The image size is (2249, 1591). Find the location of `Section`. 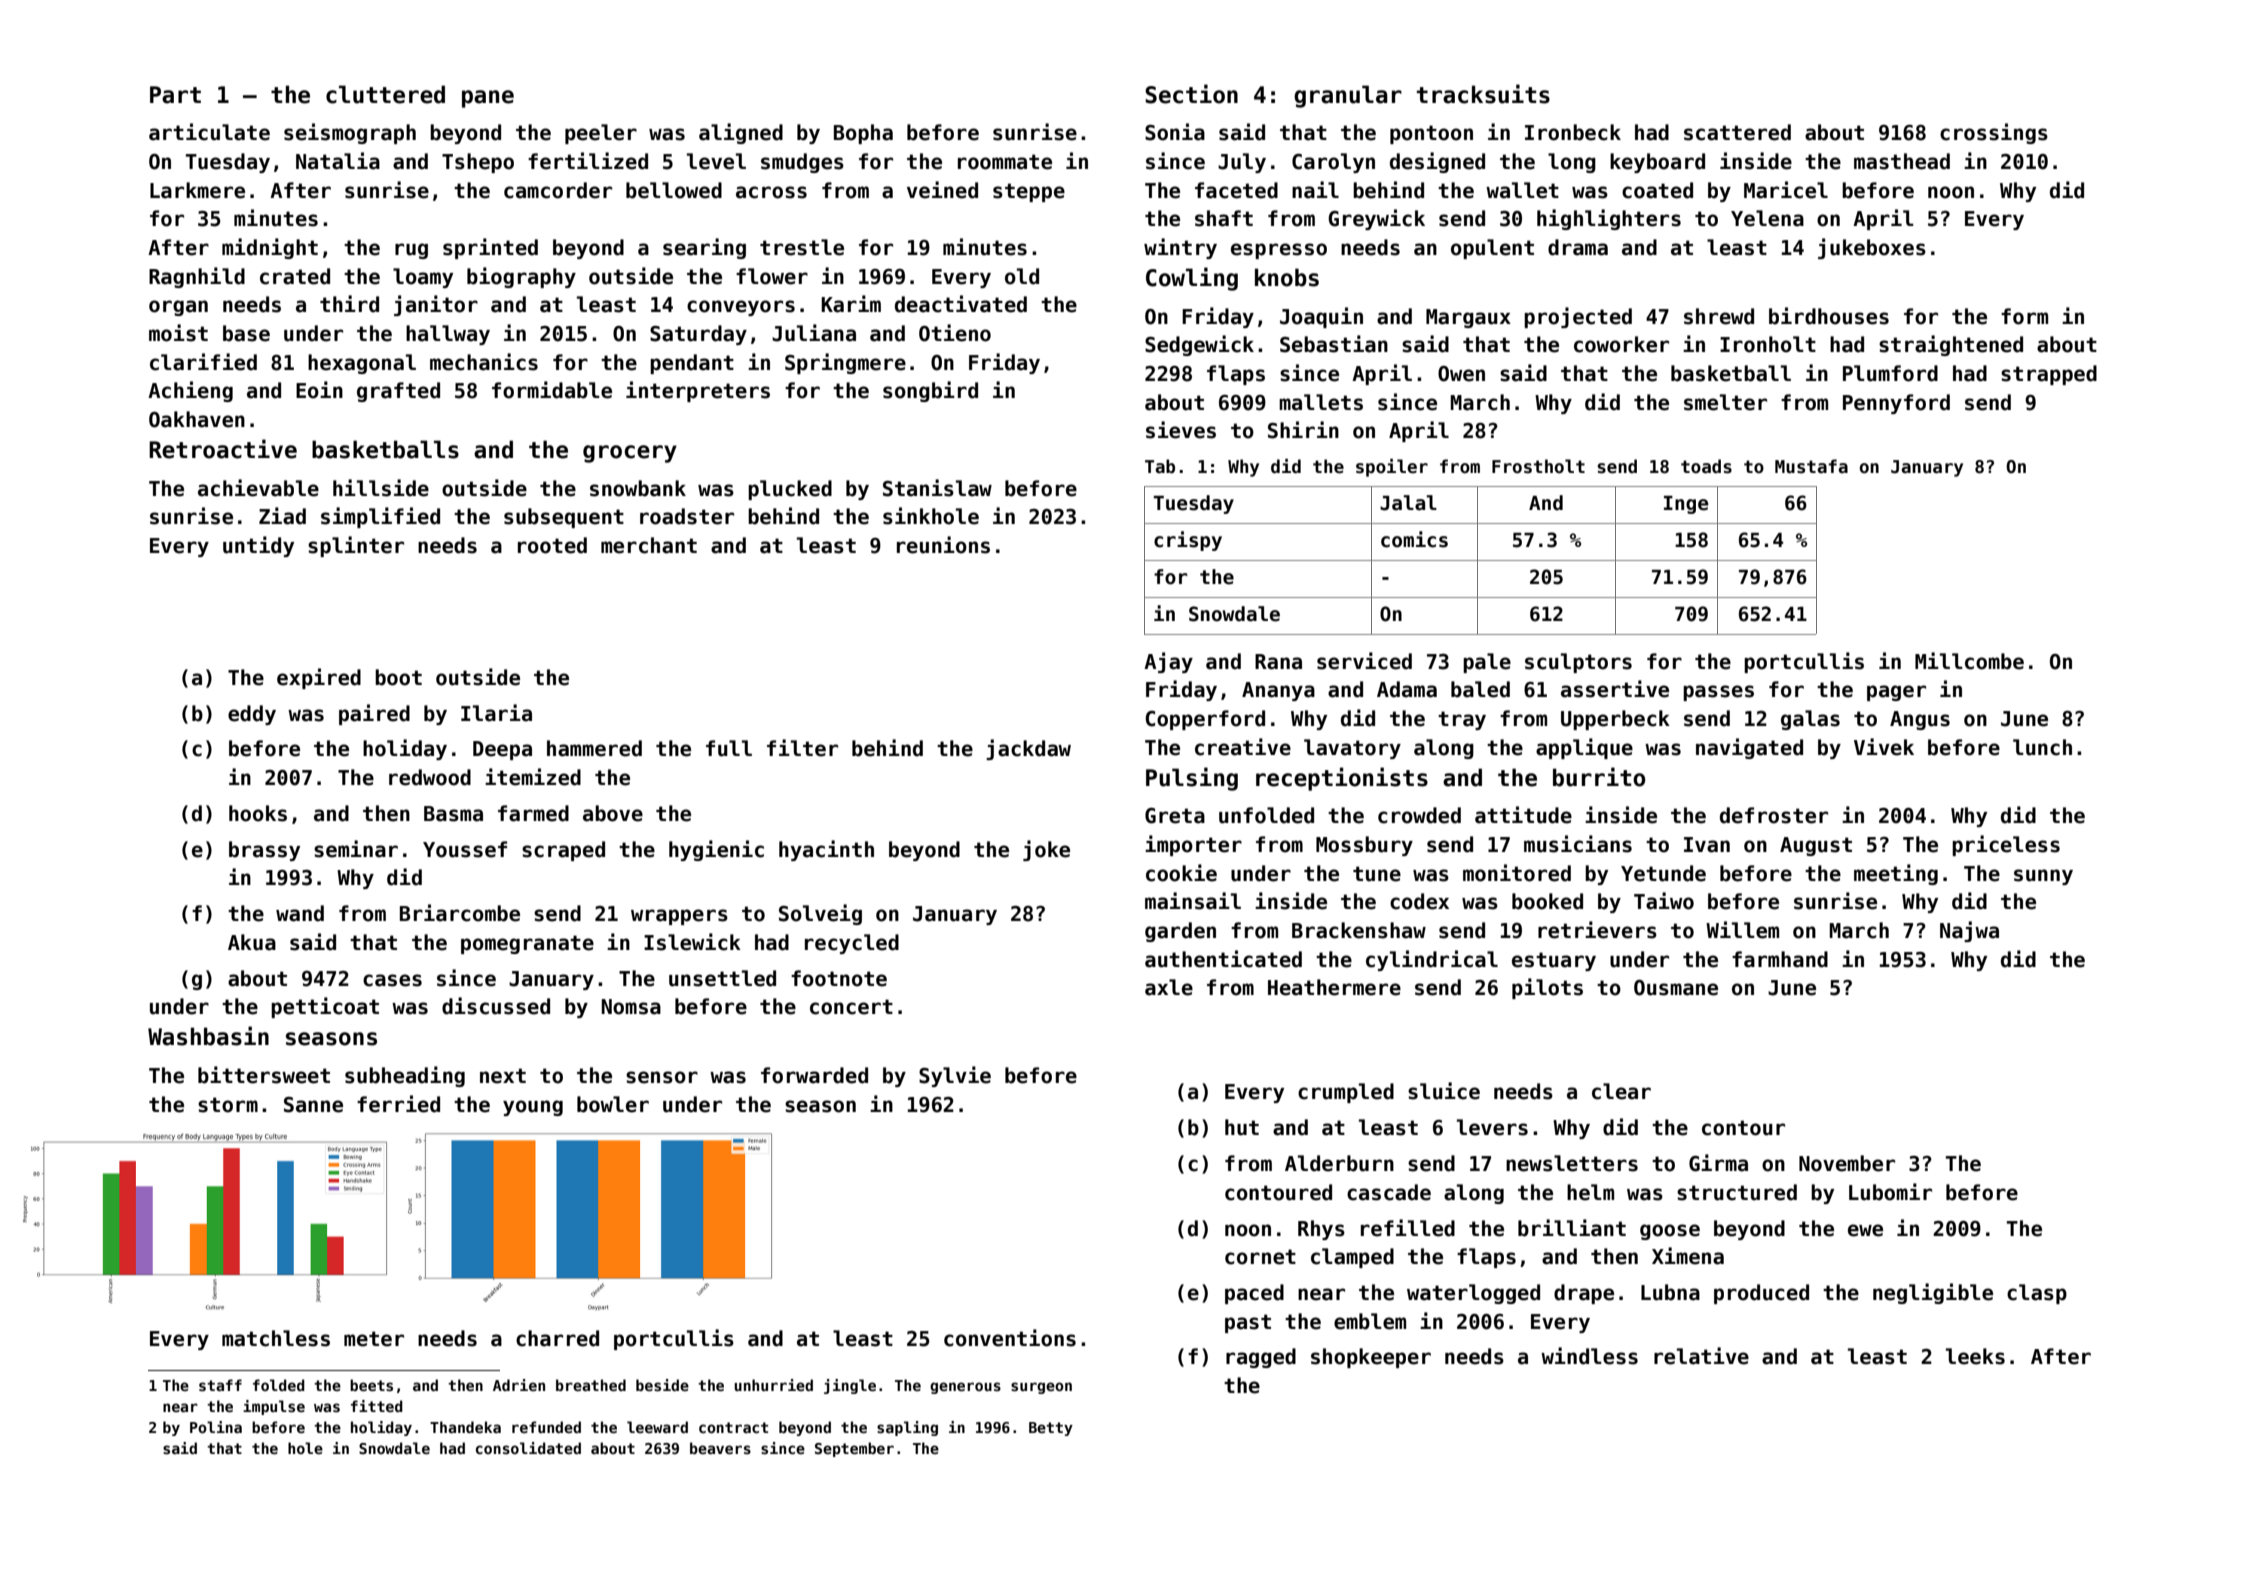

Section is located at coordinates (1191, 94).
